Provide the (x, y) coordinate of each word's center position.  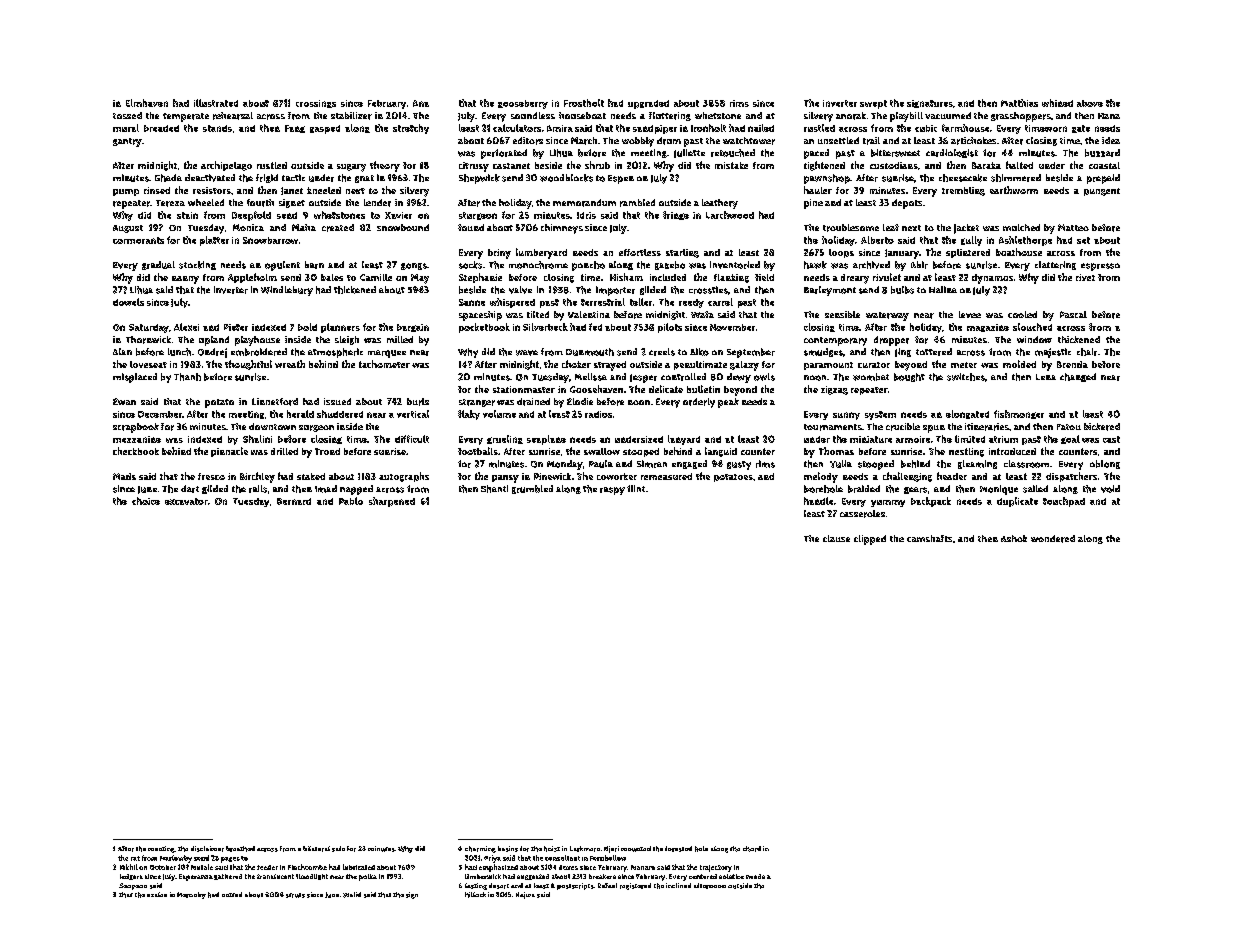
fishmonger (1019, 414)
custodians (894, 165)
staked (311, 476)
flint (636, 488)
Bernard (294, 501)
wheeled (206, 202)
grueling (505, 439)
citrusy (474, 167)
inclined (678, 885)
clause (836, 538)
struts (295, 895)
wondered (1053, 539)
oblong (1105, 464)
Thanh (187, 377)
